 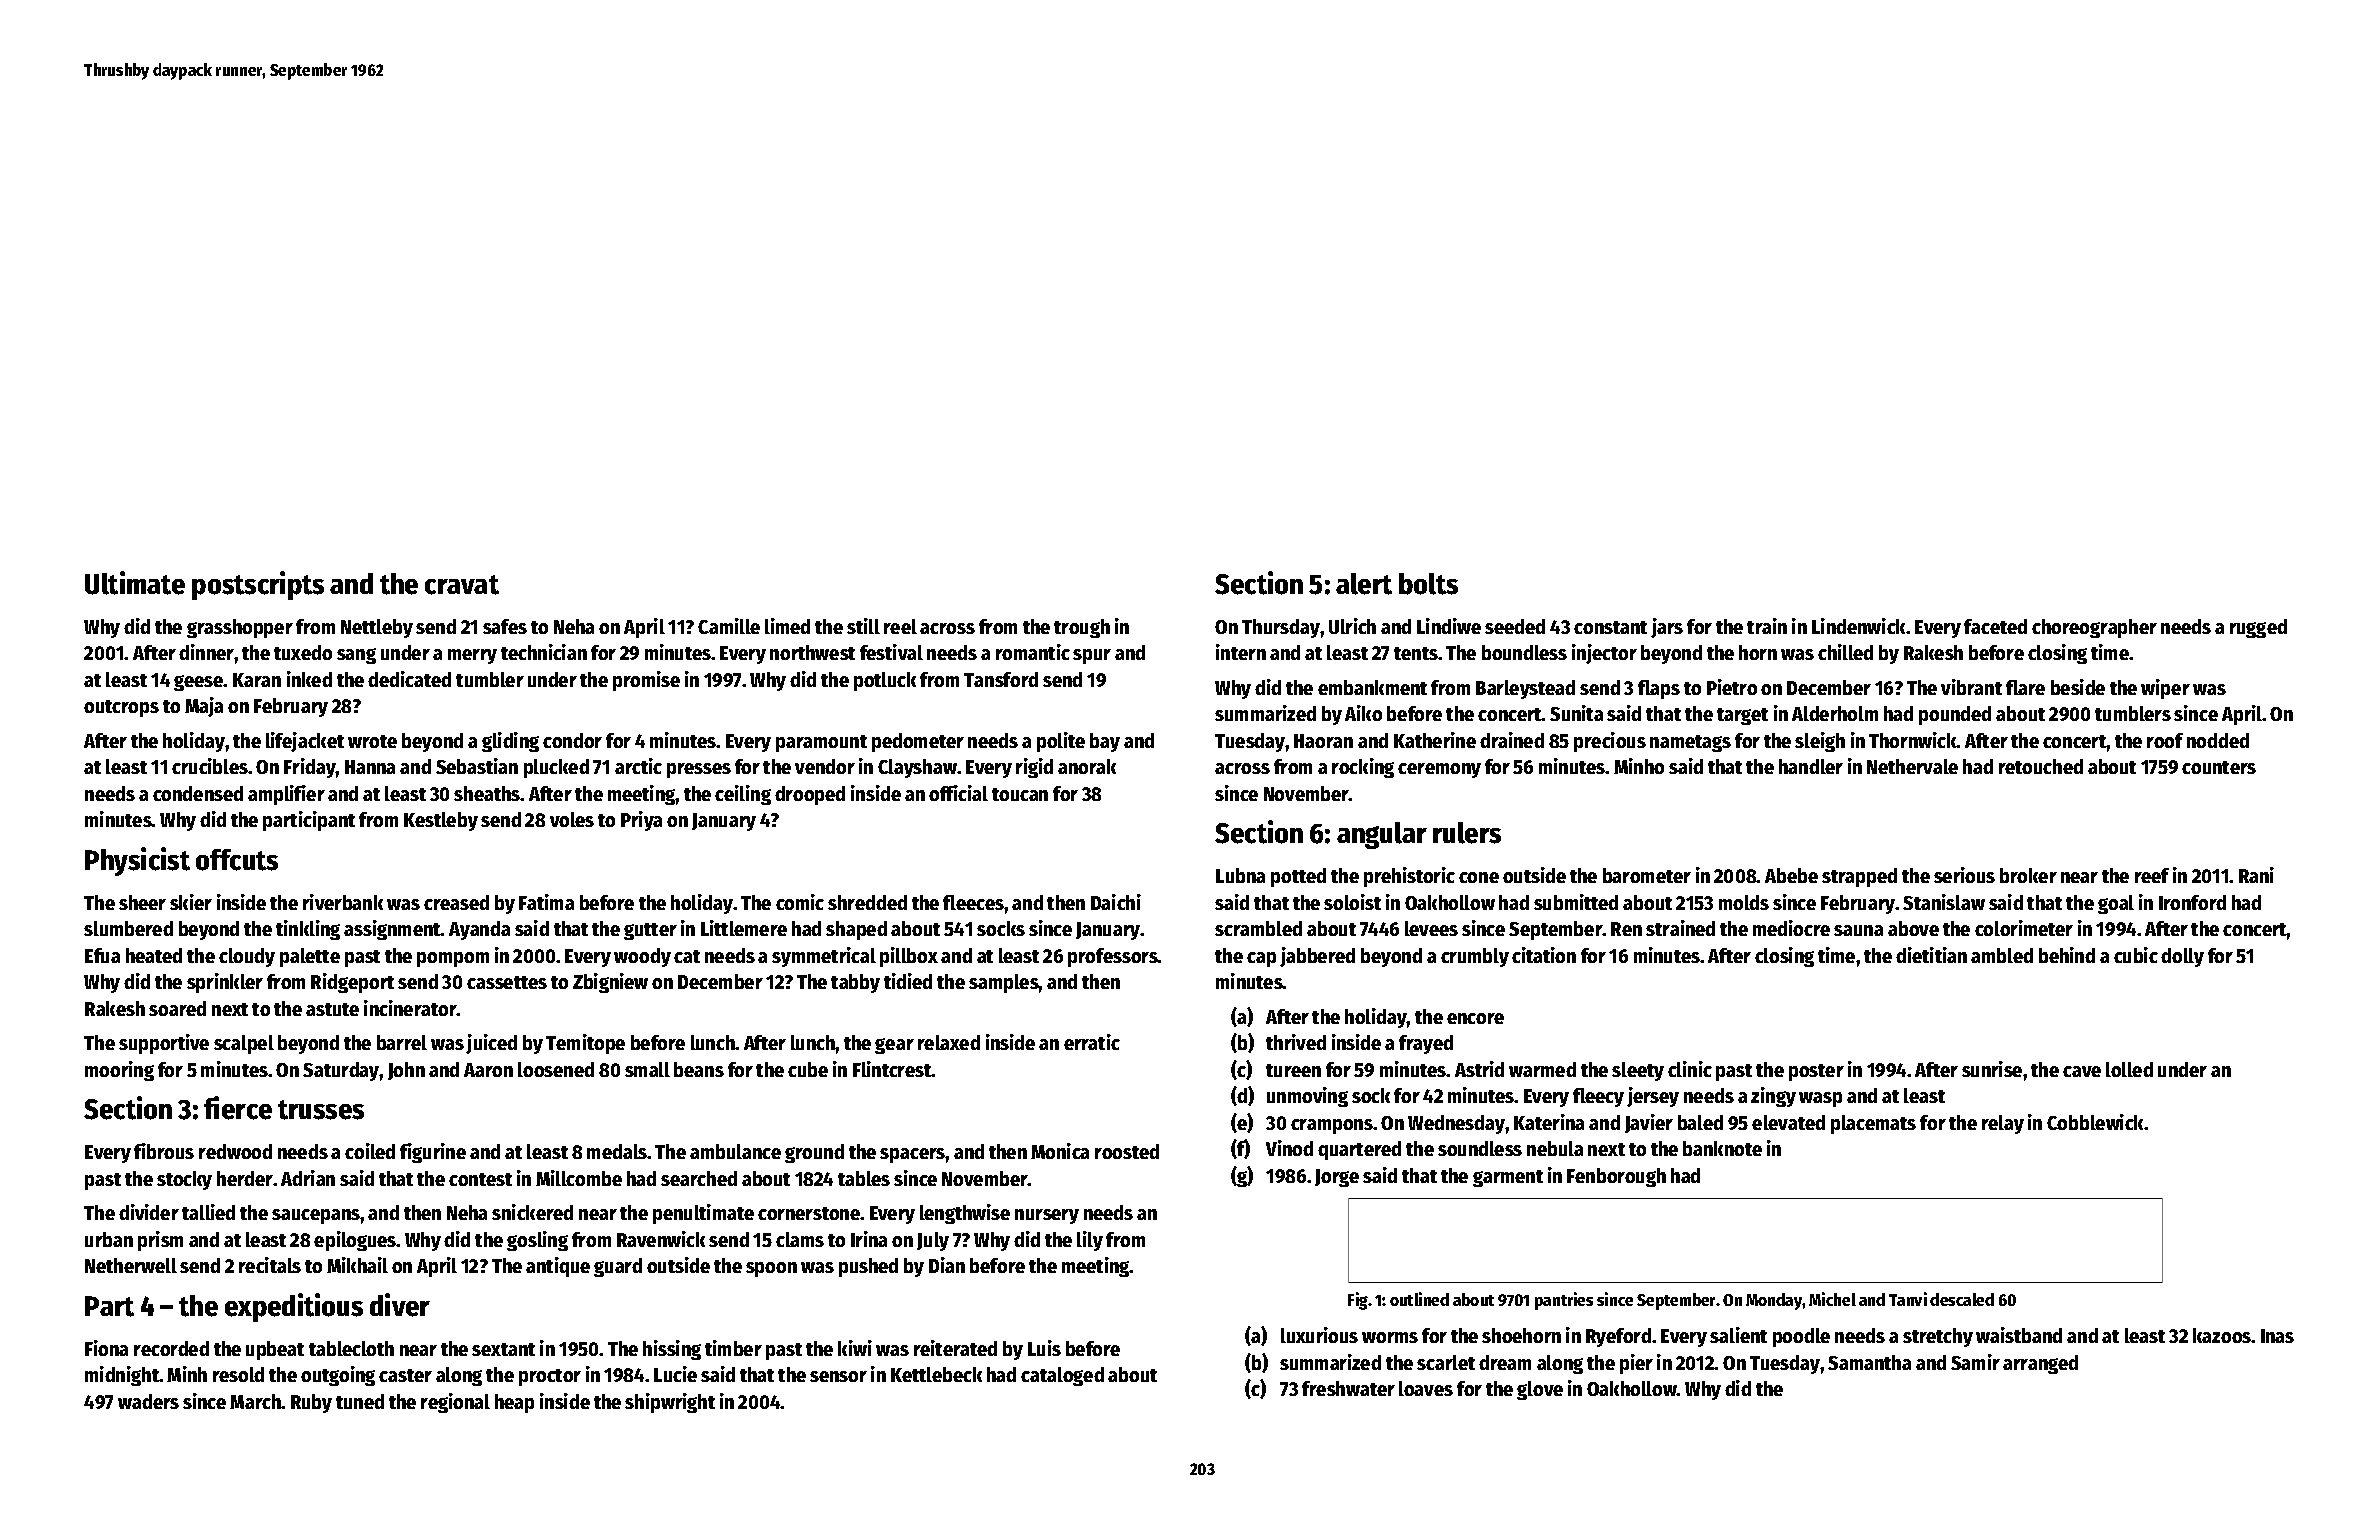 I want to click on sextant, so click(x=503, y=1349).
